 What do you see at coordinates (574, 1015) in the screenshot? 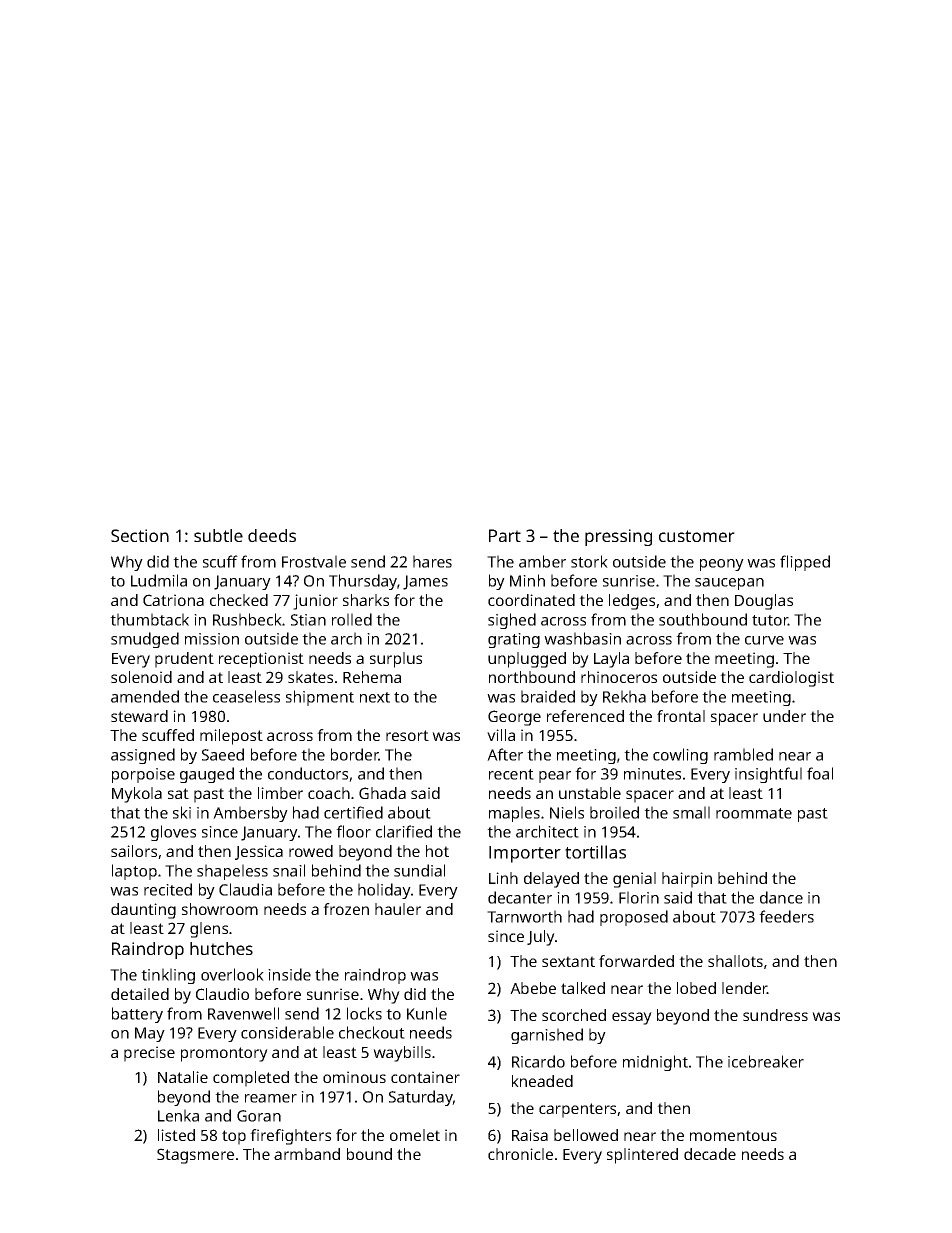
I see `scorched` at bounding box center [574, 1015].
